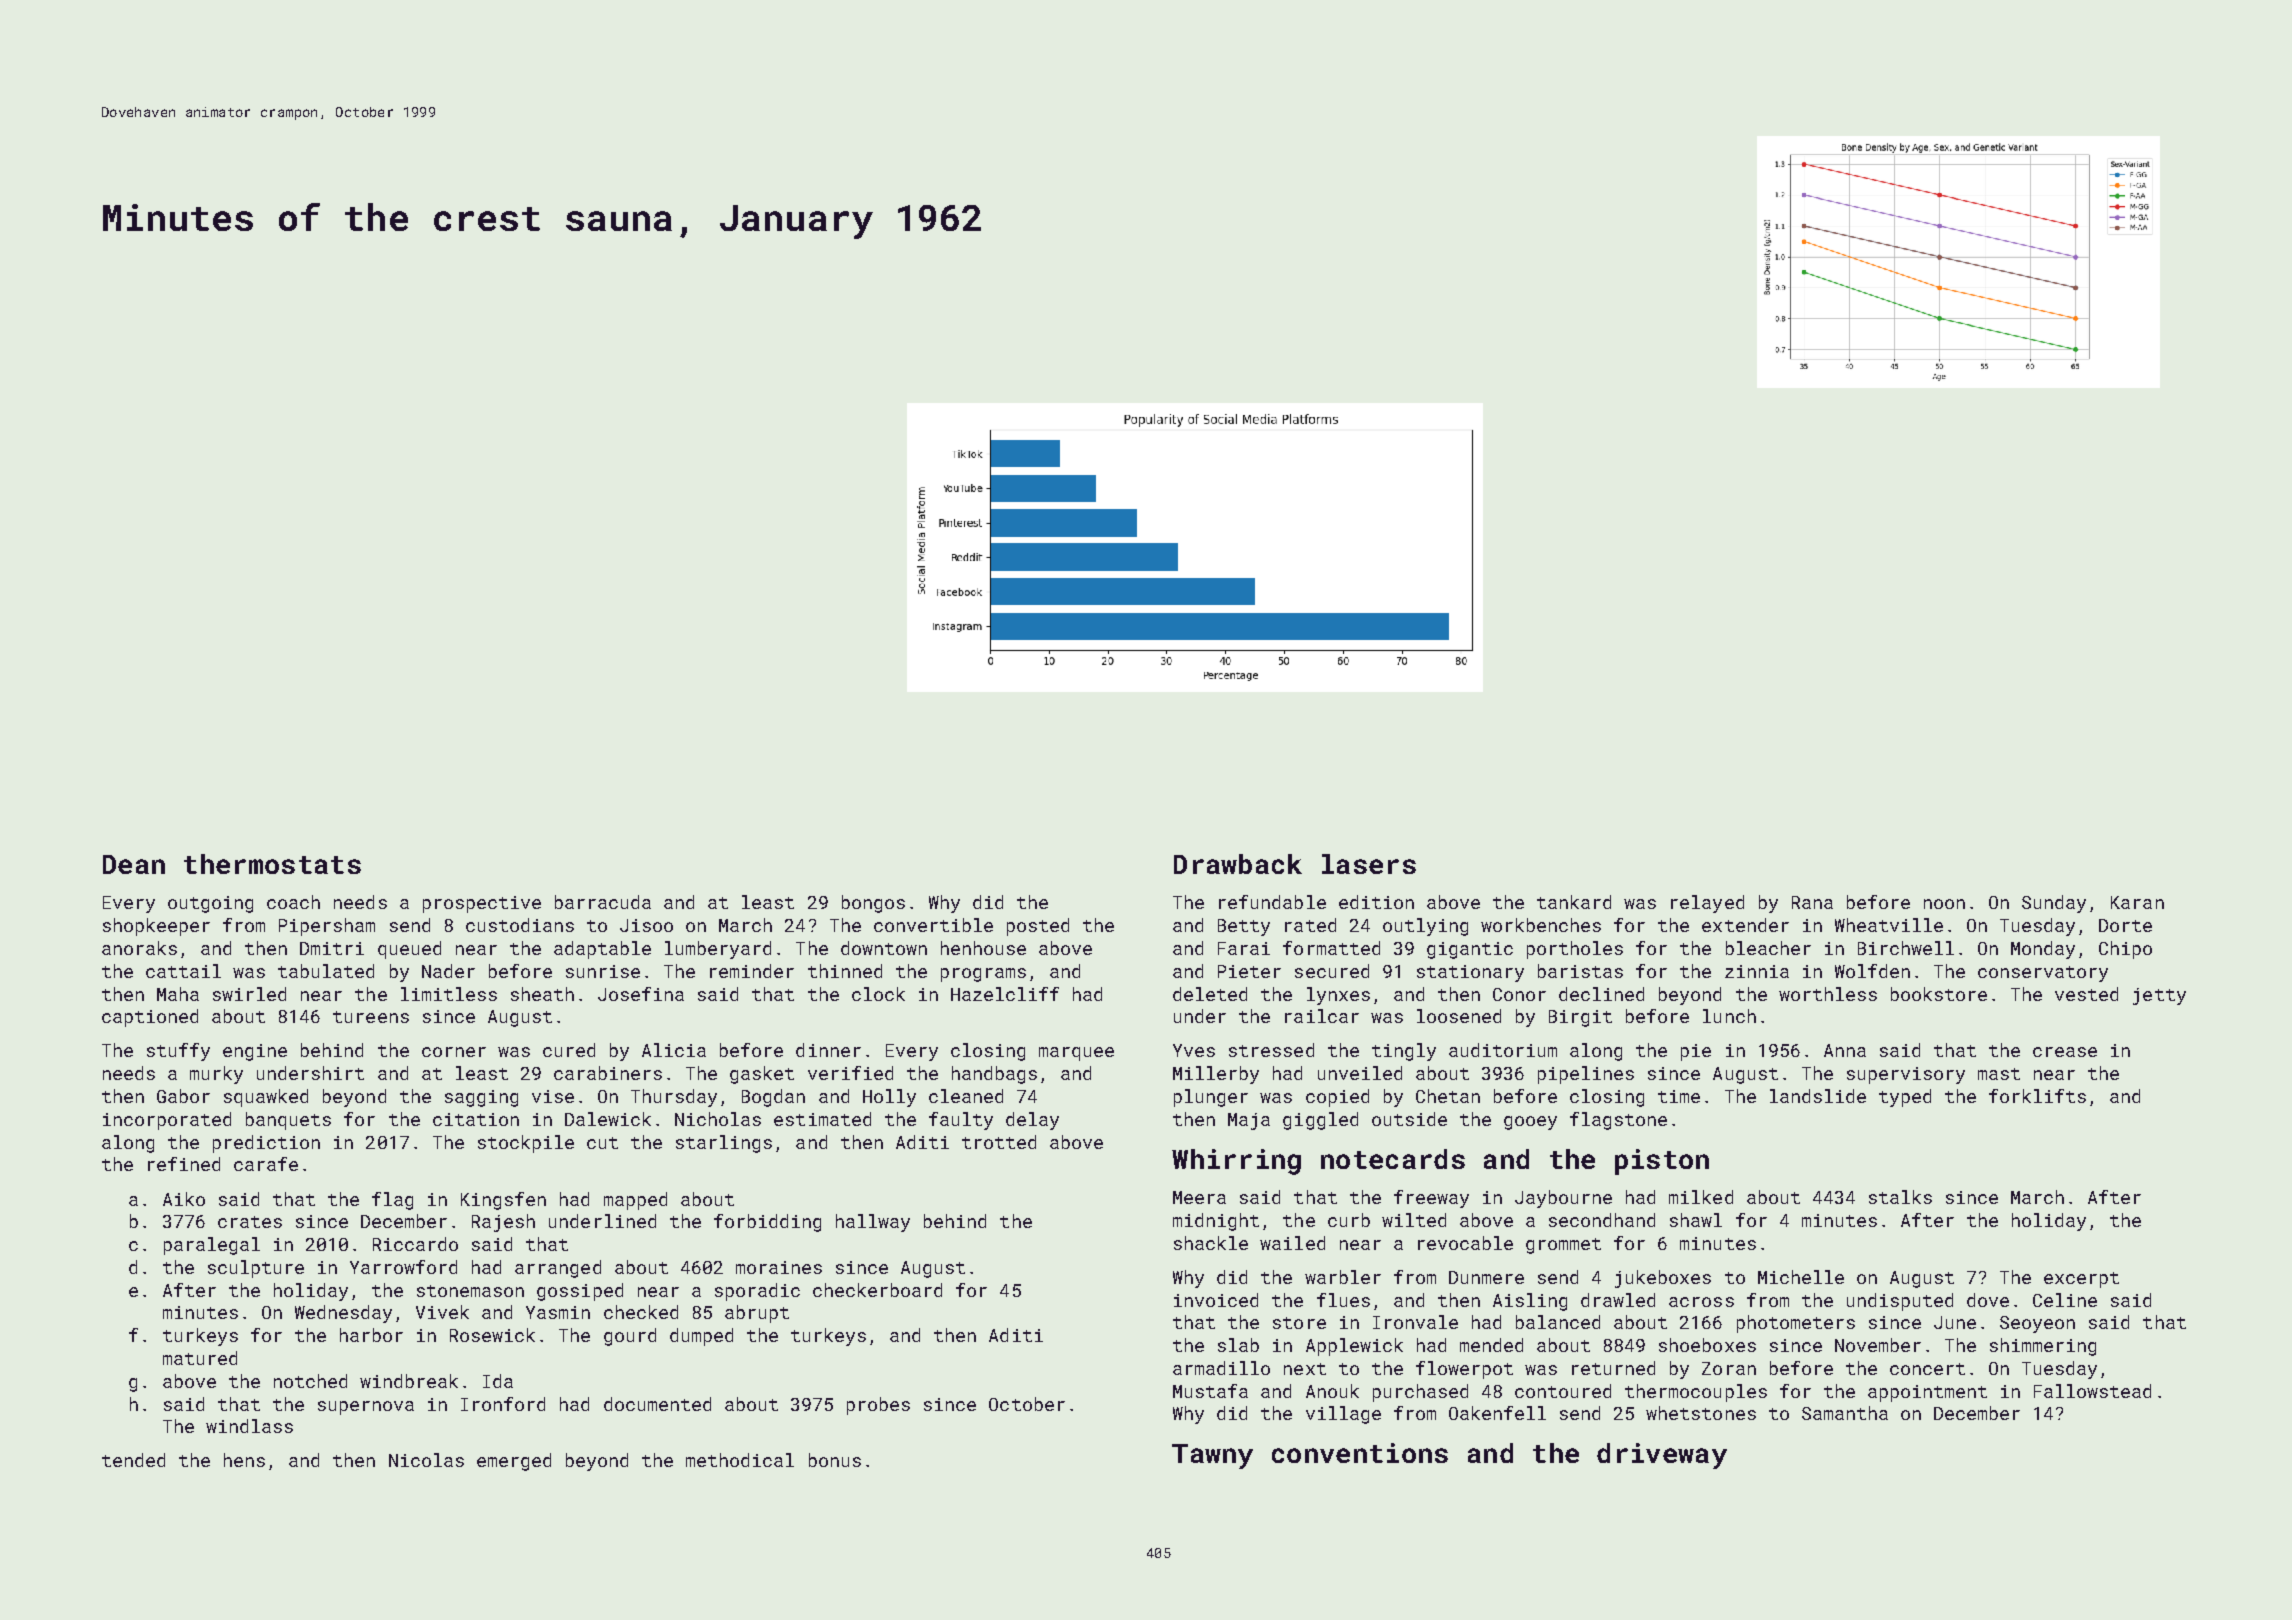 The image size is (2292, 1620). I want to click on Dean, so click(134, 864).
